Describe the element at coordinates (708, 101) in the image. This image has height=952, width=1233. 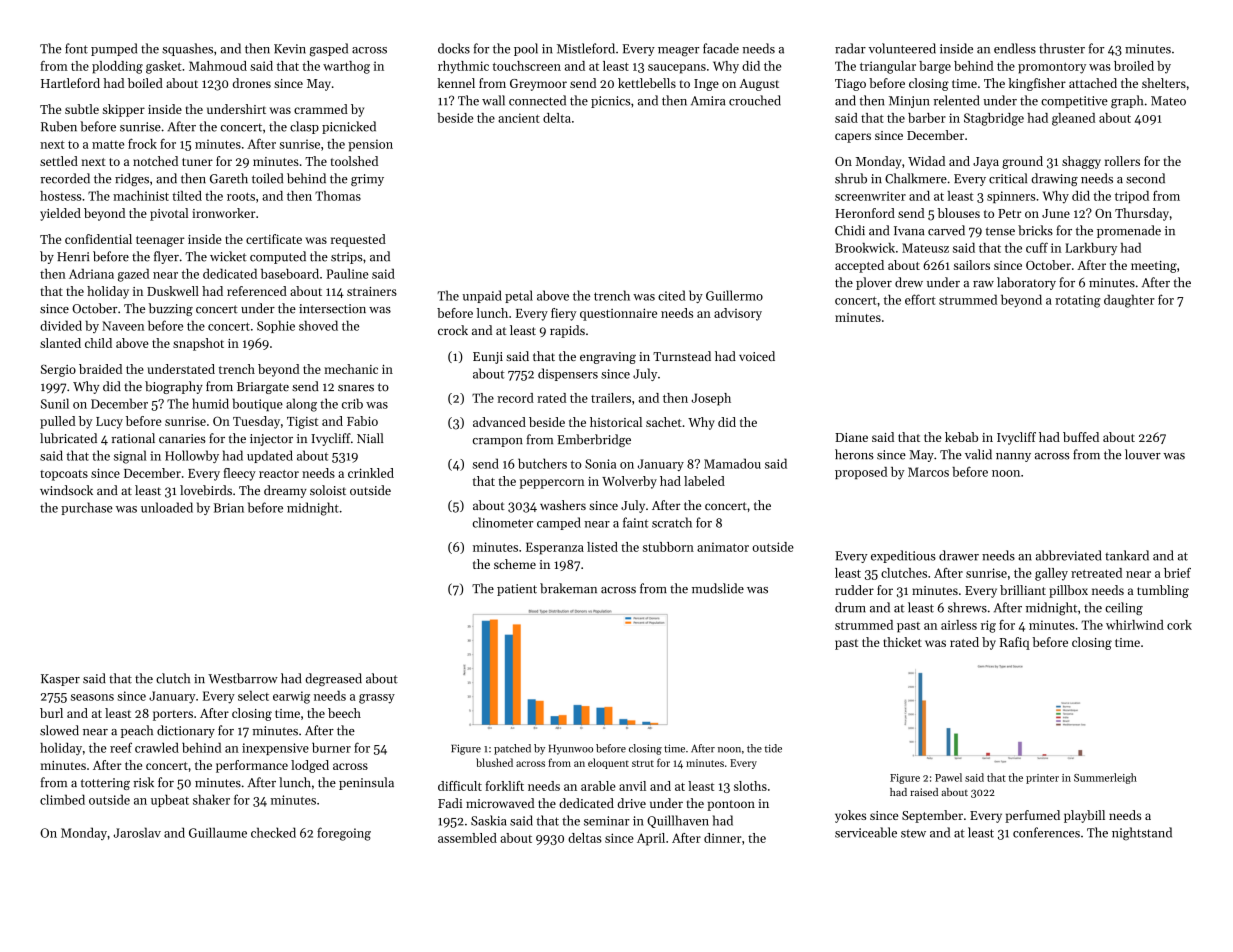
I see `Amira` at that location.
